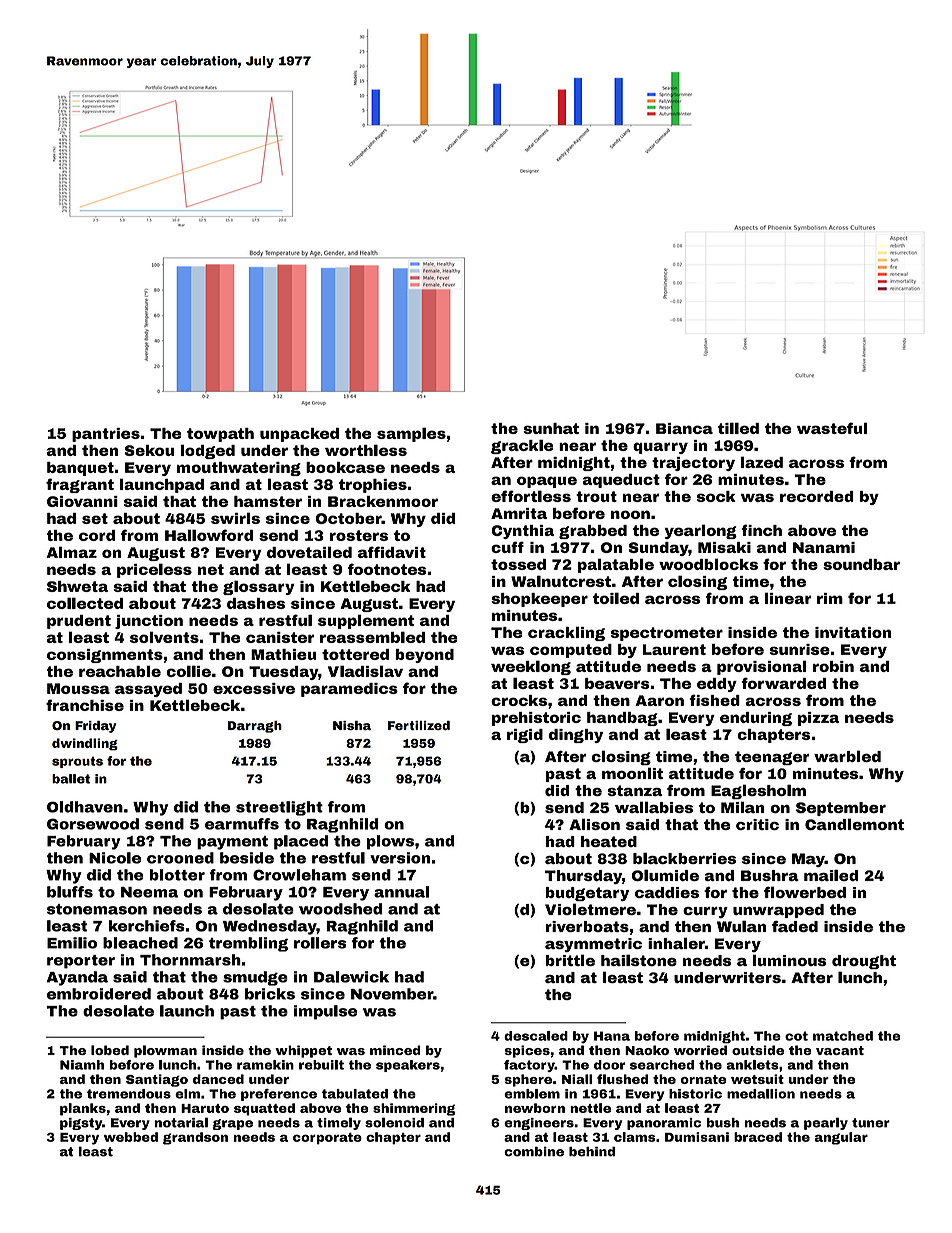  What do you see at coordinates (149, 892) in the document?
I see `Neema` at bounding box center [149, 892].
